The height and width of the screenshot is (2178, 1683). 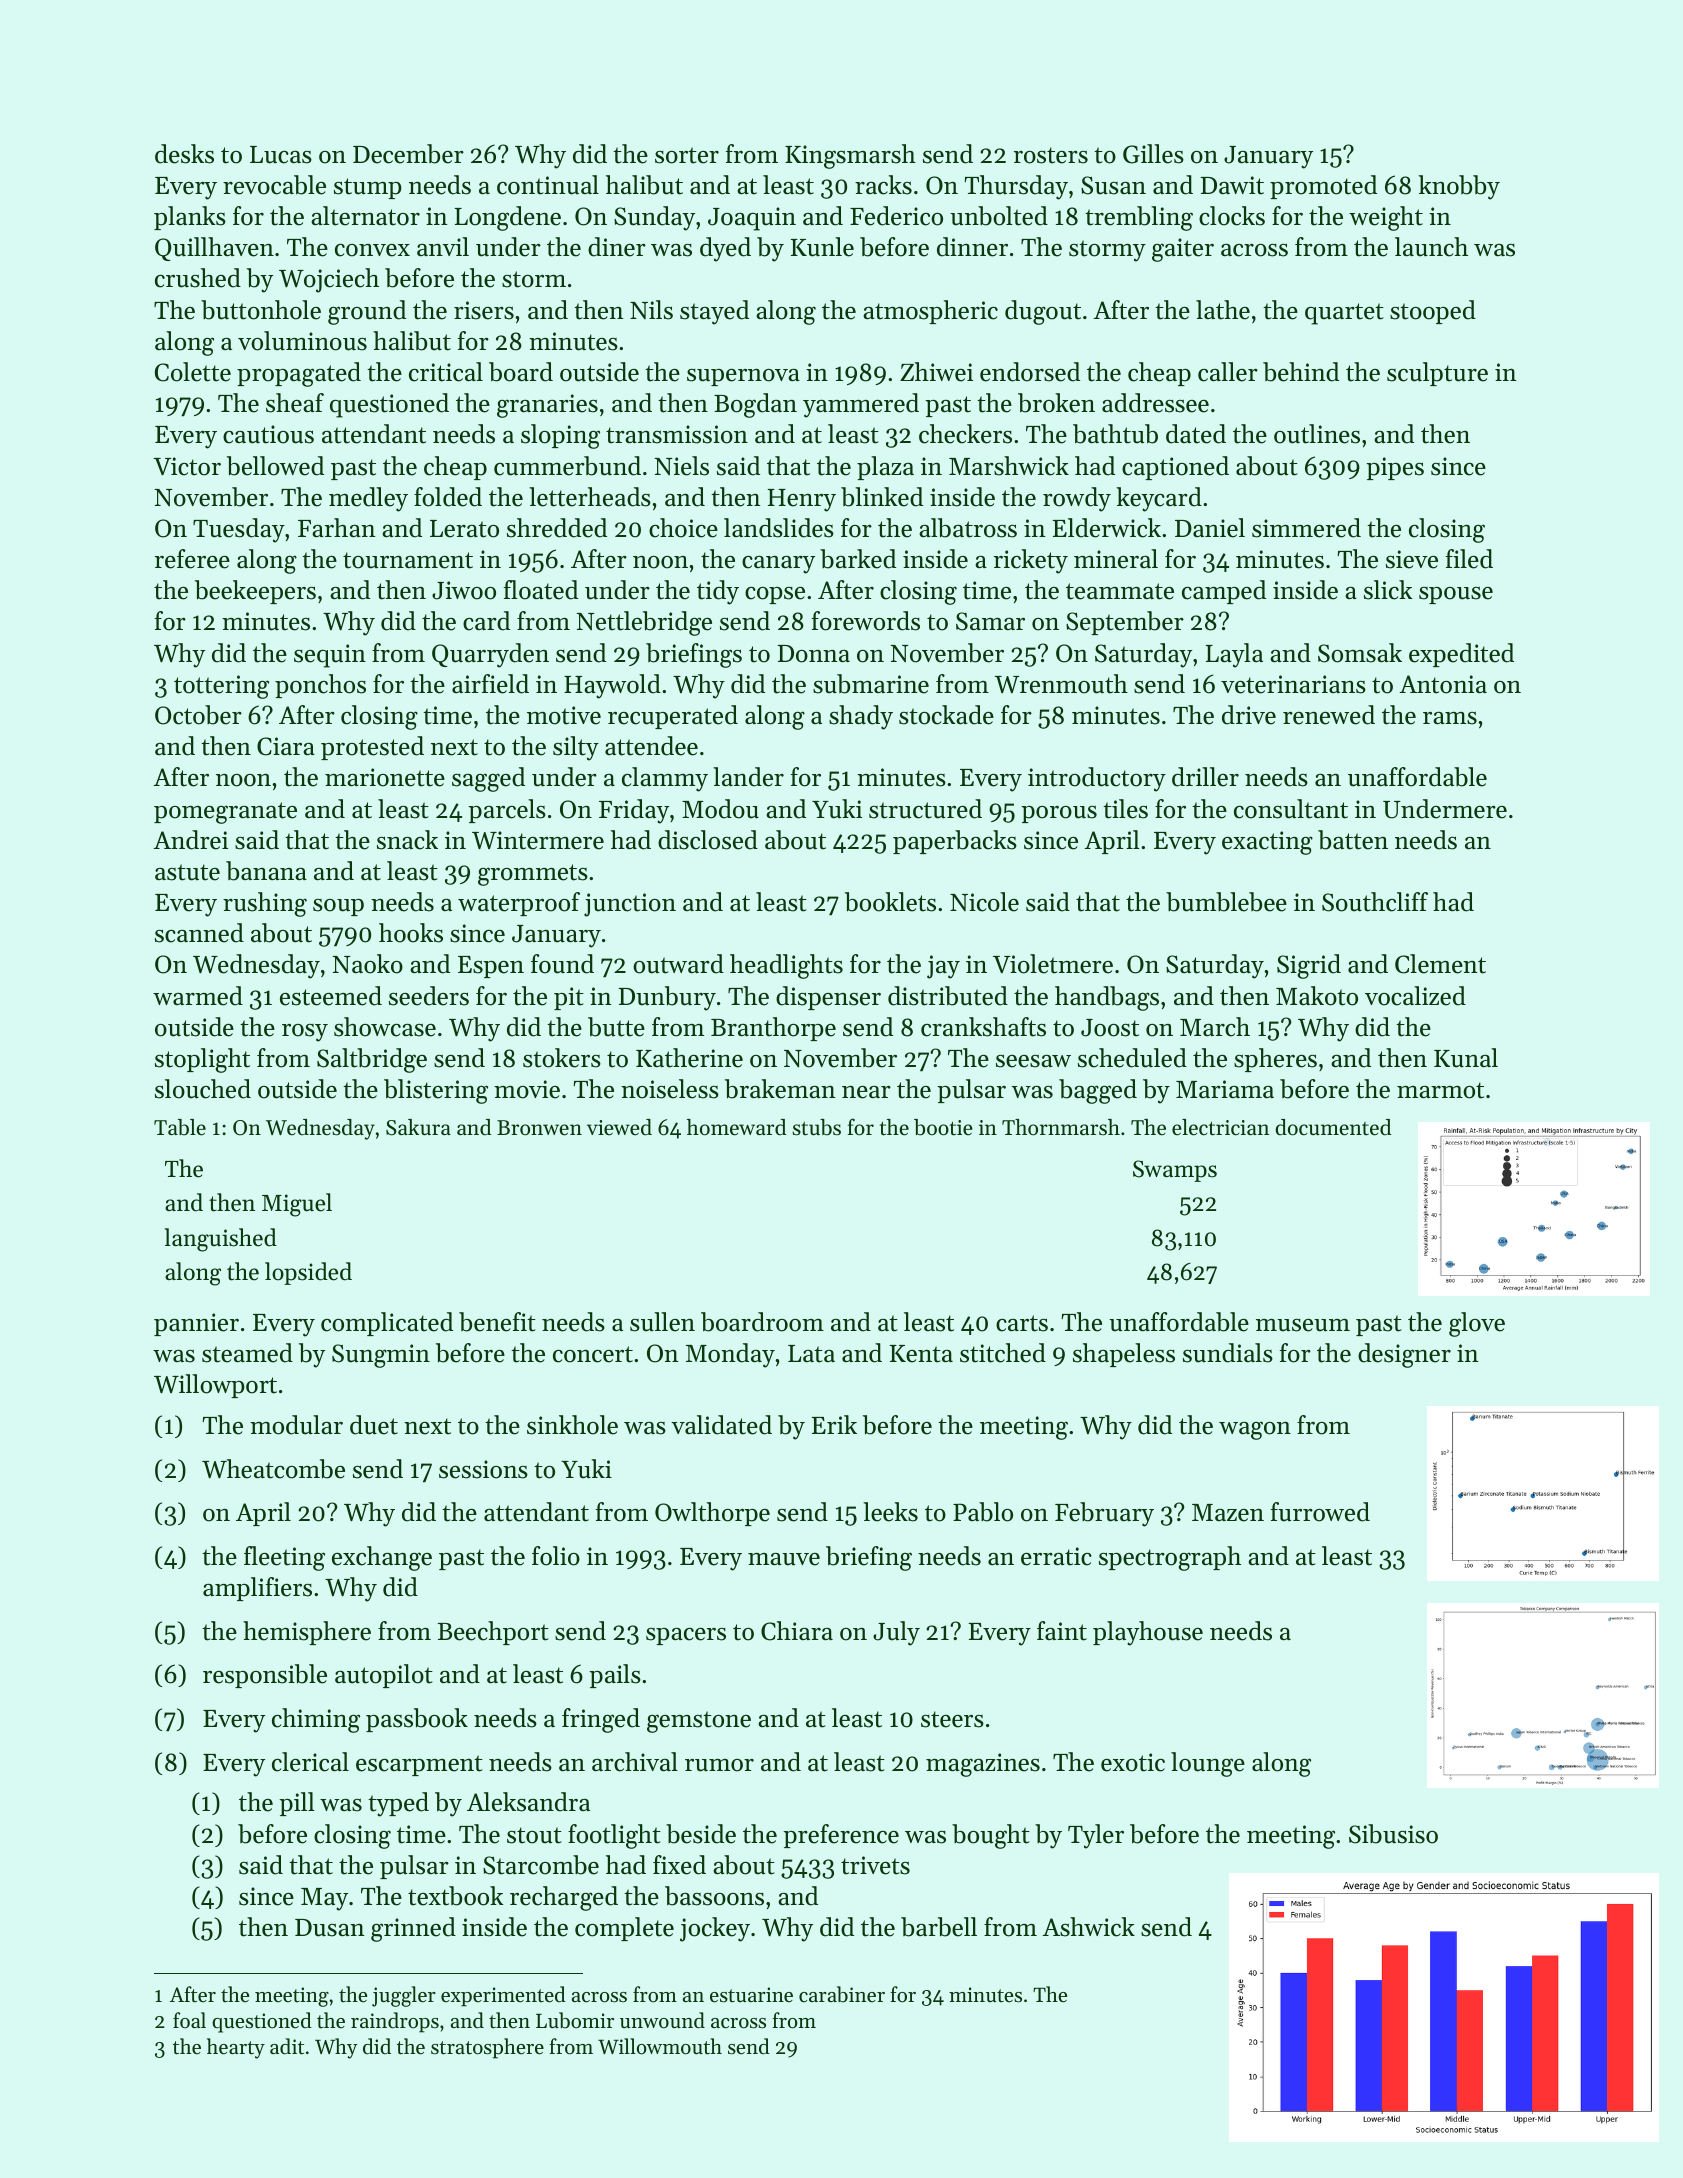 I want to click on convex, so click(x=372, y=250).
